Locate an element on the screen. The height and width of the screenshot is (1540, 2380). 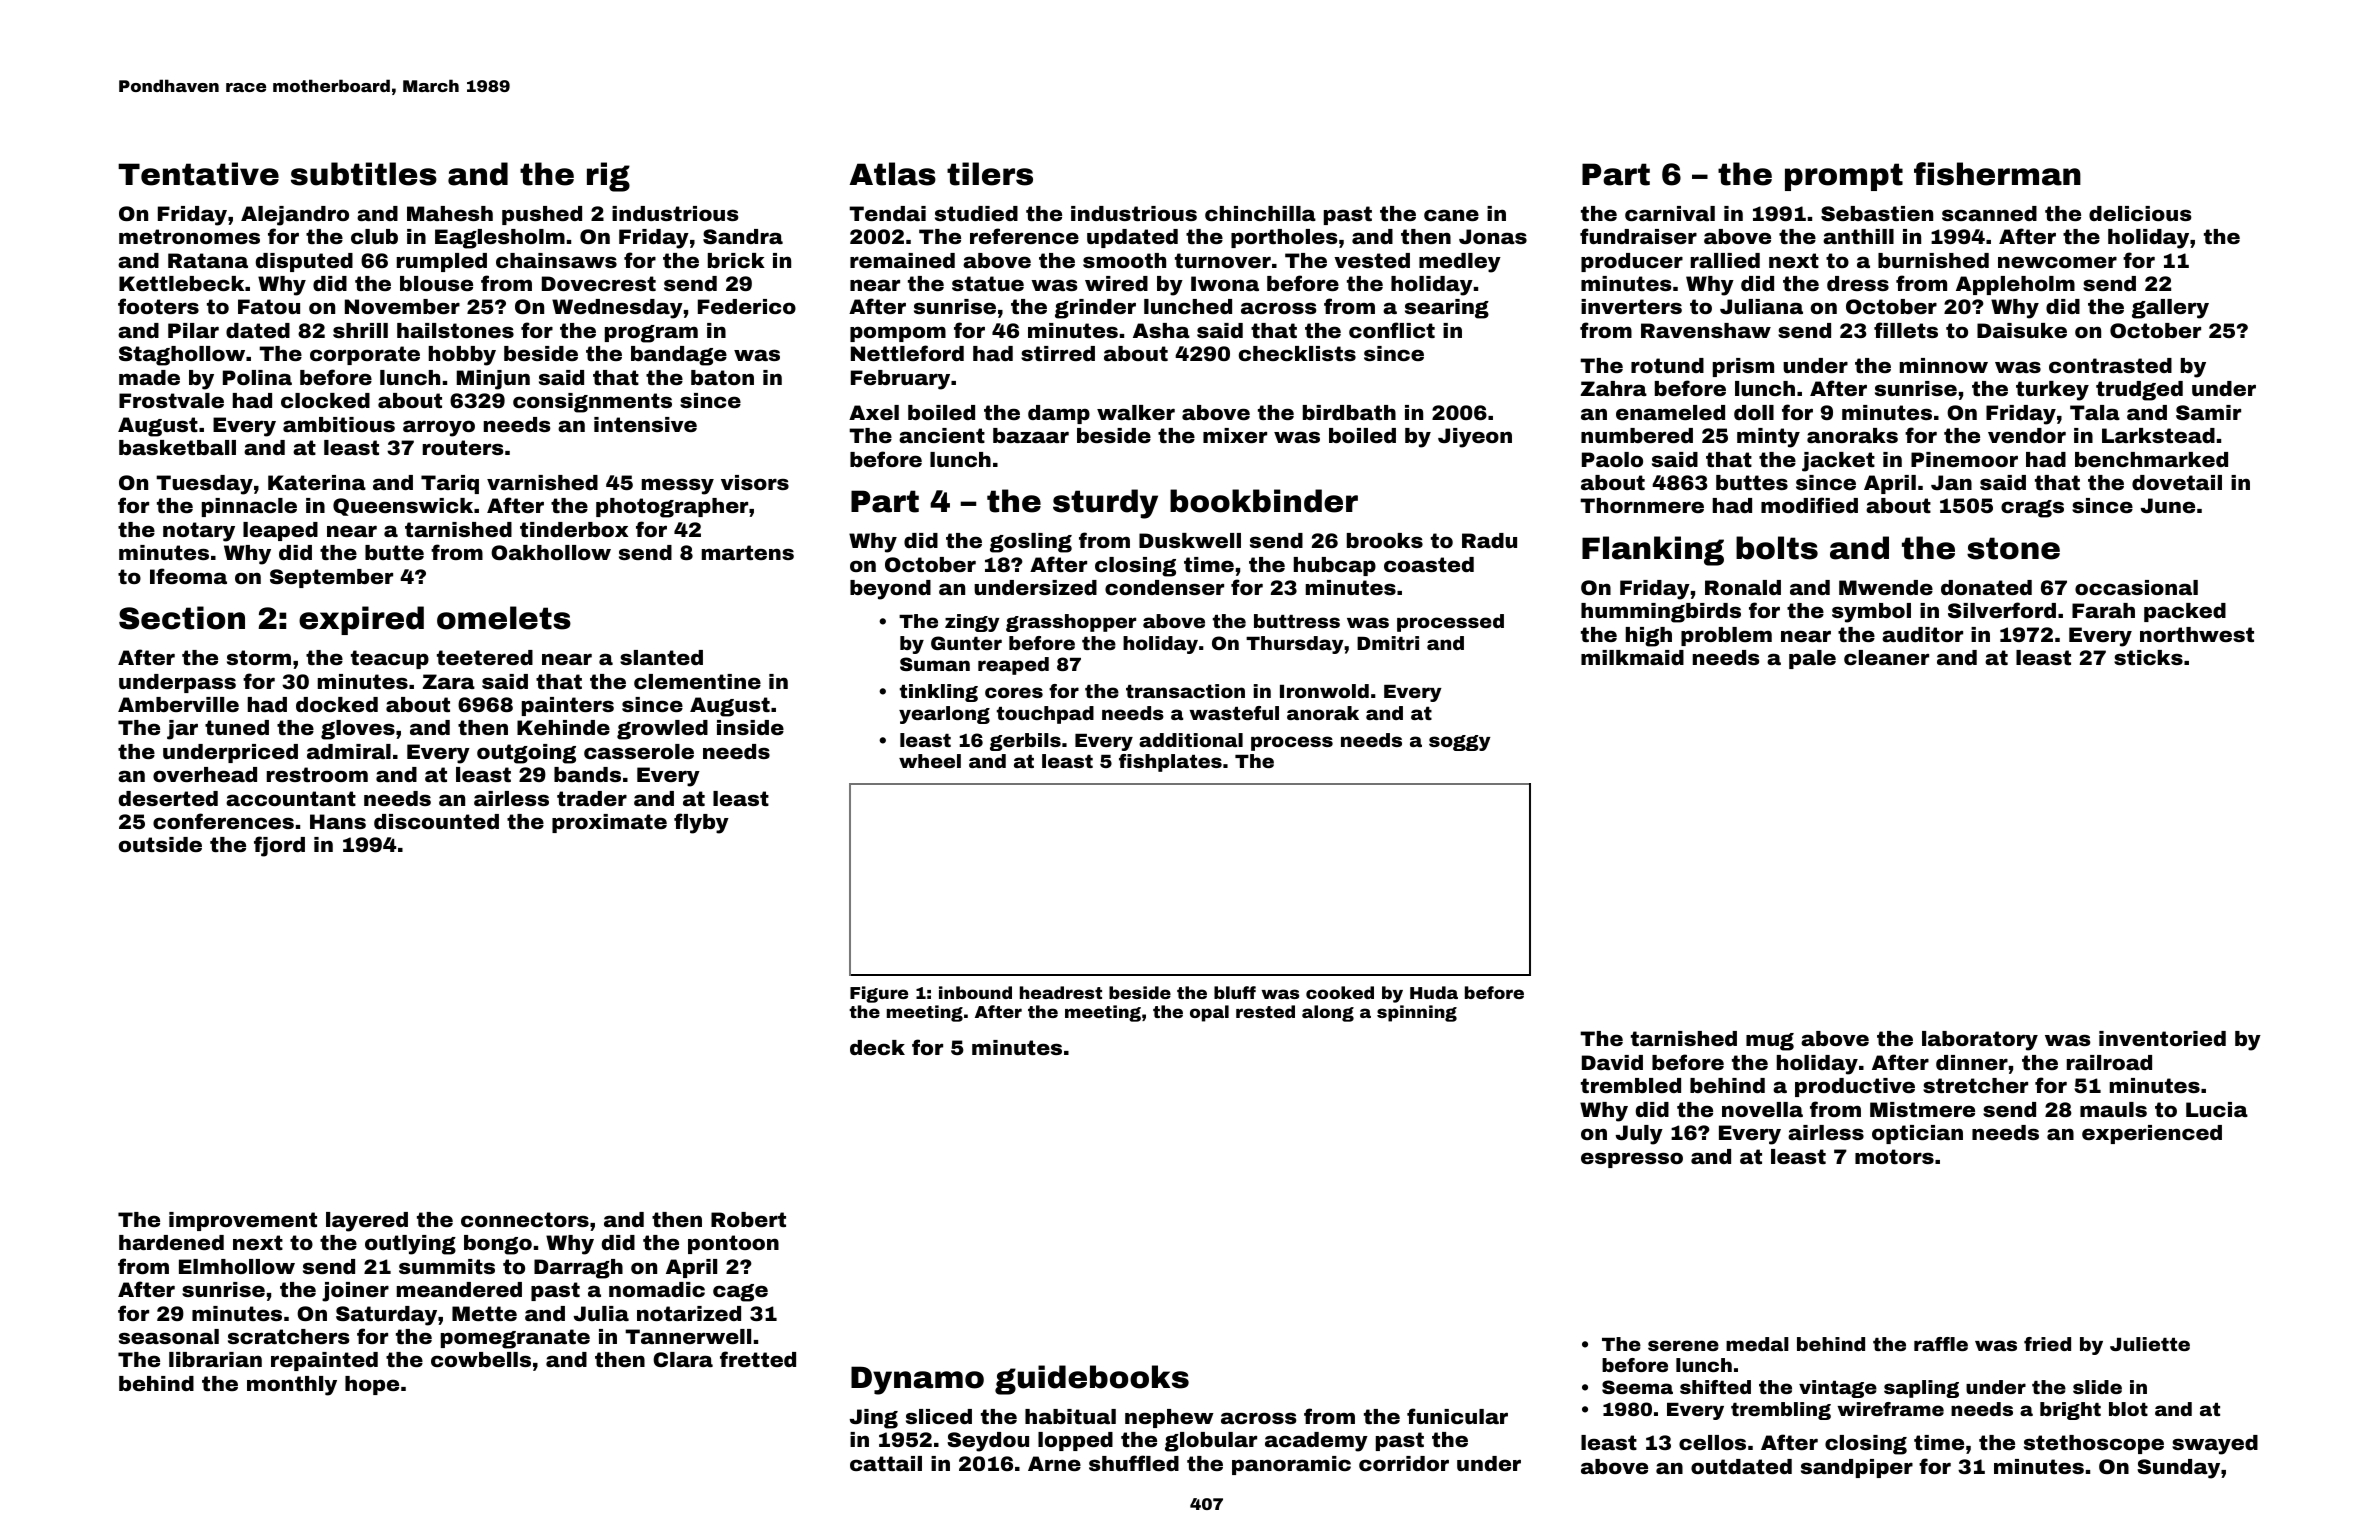
along is located at coordinates (1328, 1013).
